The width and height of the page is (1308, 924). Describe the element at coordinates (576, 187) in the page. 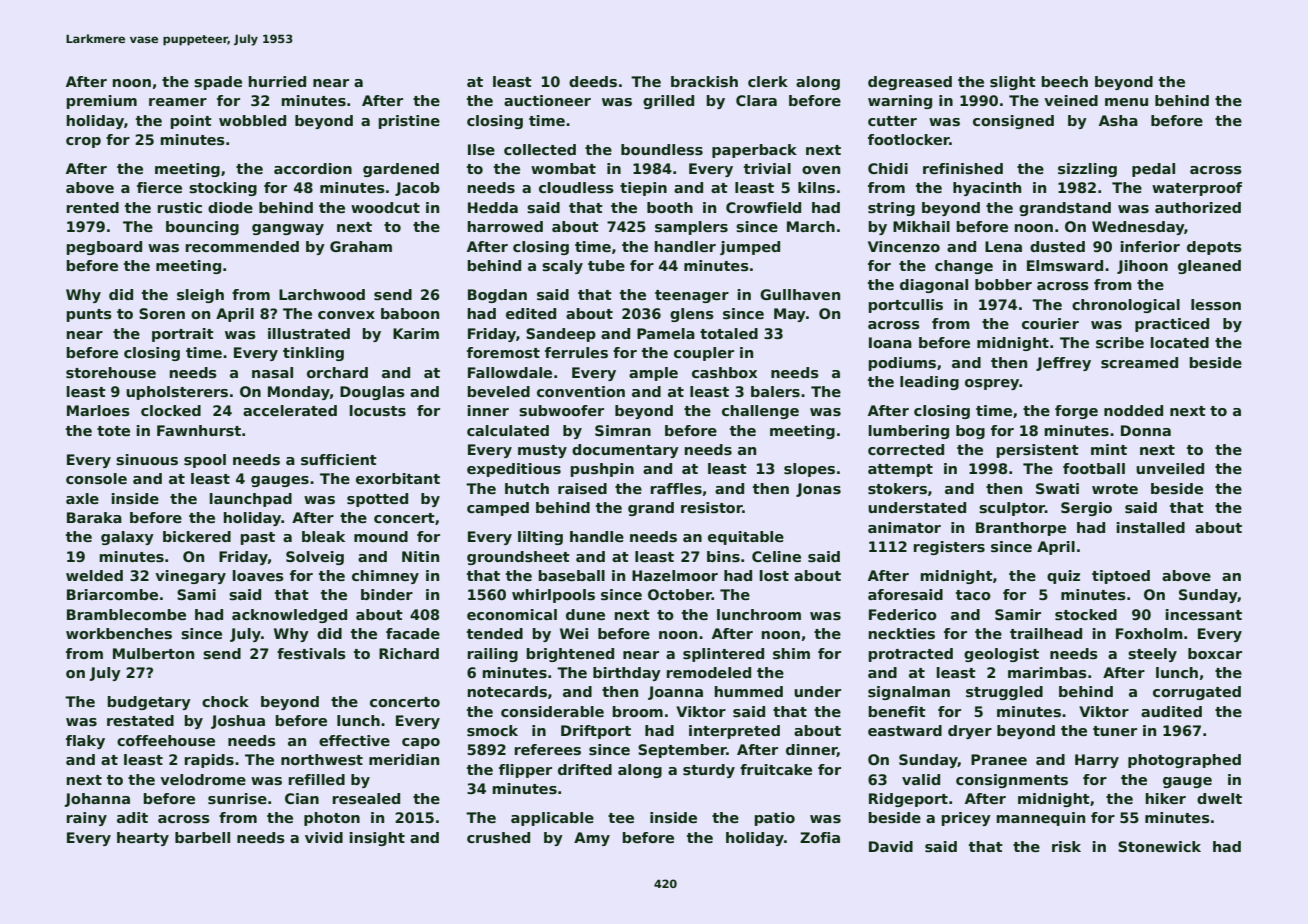

I see `cloudless` at that location.
